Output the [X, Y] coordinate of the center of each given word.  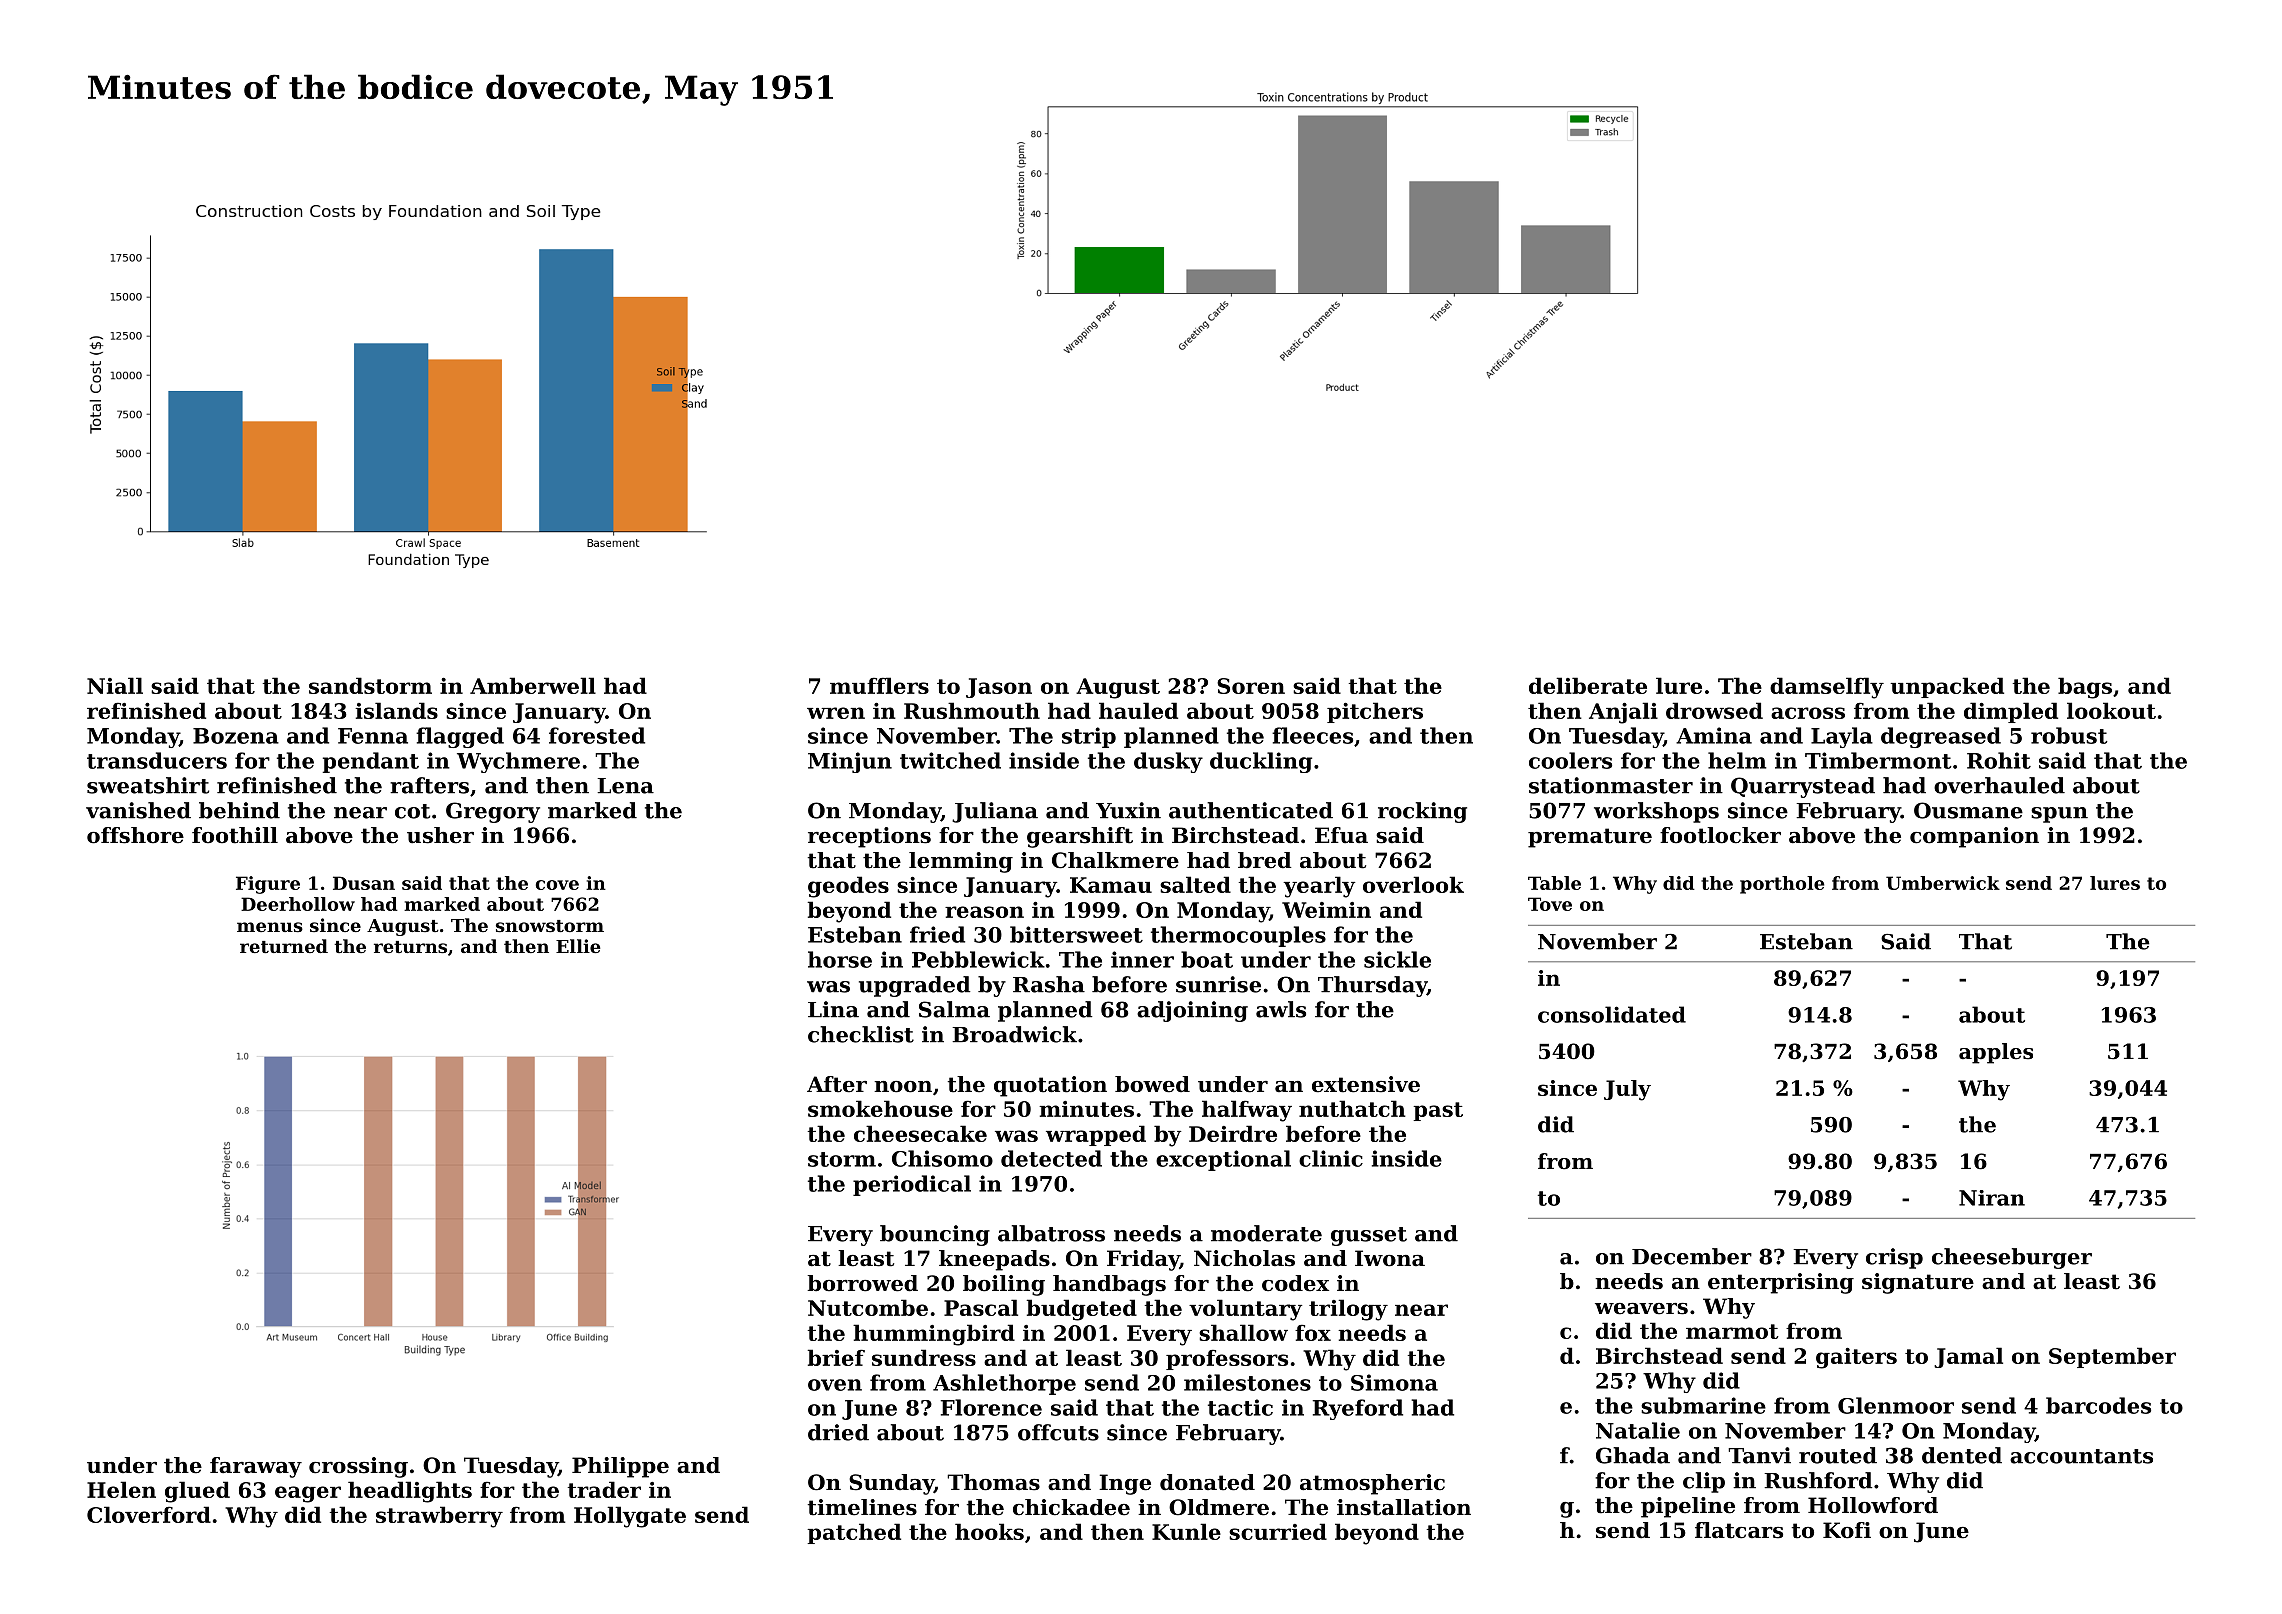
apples [1996, 1053]
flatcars [1739, 1530]
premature [1590, 838]
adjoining [1192, 1011]
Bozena [236, 736]
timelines [862, 1507]
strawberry [439, 1517]
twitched [950, 760]
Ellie [578, 946]
